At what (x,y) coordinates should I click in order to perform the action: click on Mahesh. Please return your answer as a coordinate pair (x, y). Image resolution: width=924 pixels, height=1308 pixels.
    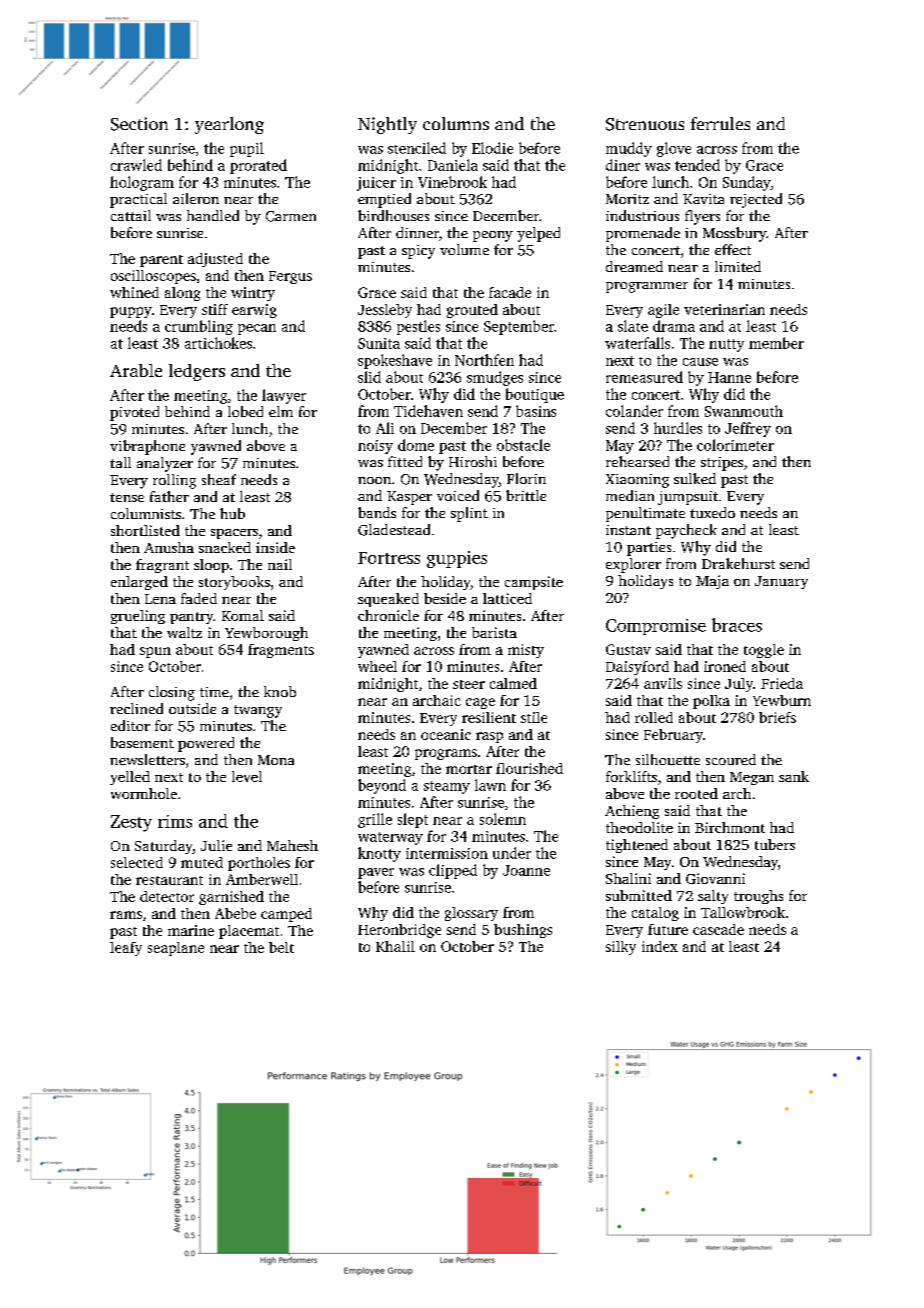
    Looking at the image, I should click on (292, 845).
